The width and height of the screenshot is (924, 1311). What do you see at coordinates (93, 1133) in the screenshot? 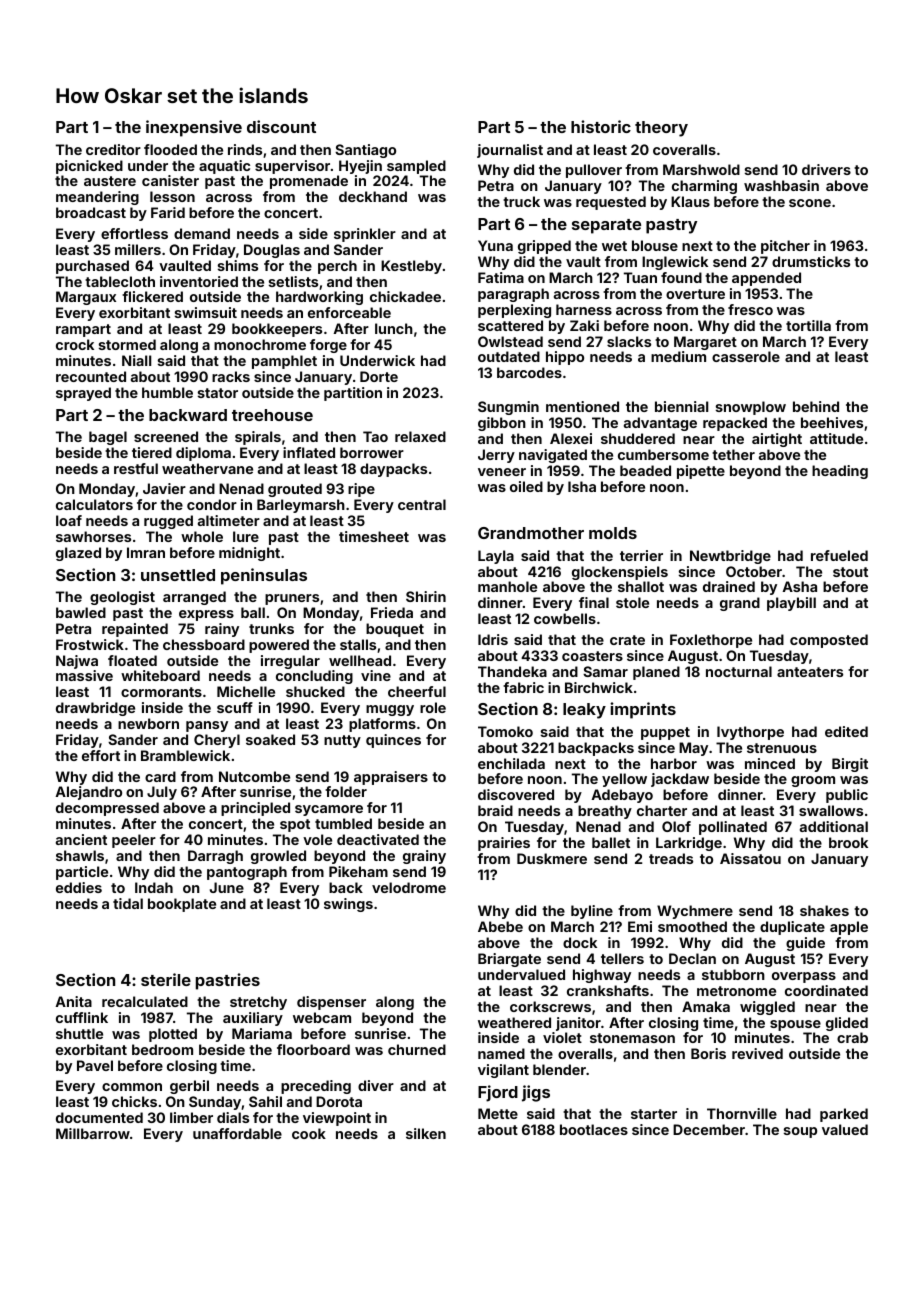
I see `Millbarrow` at bounding box center [93, 1133].
